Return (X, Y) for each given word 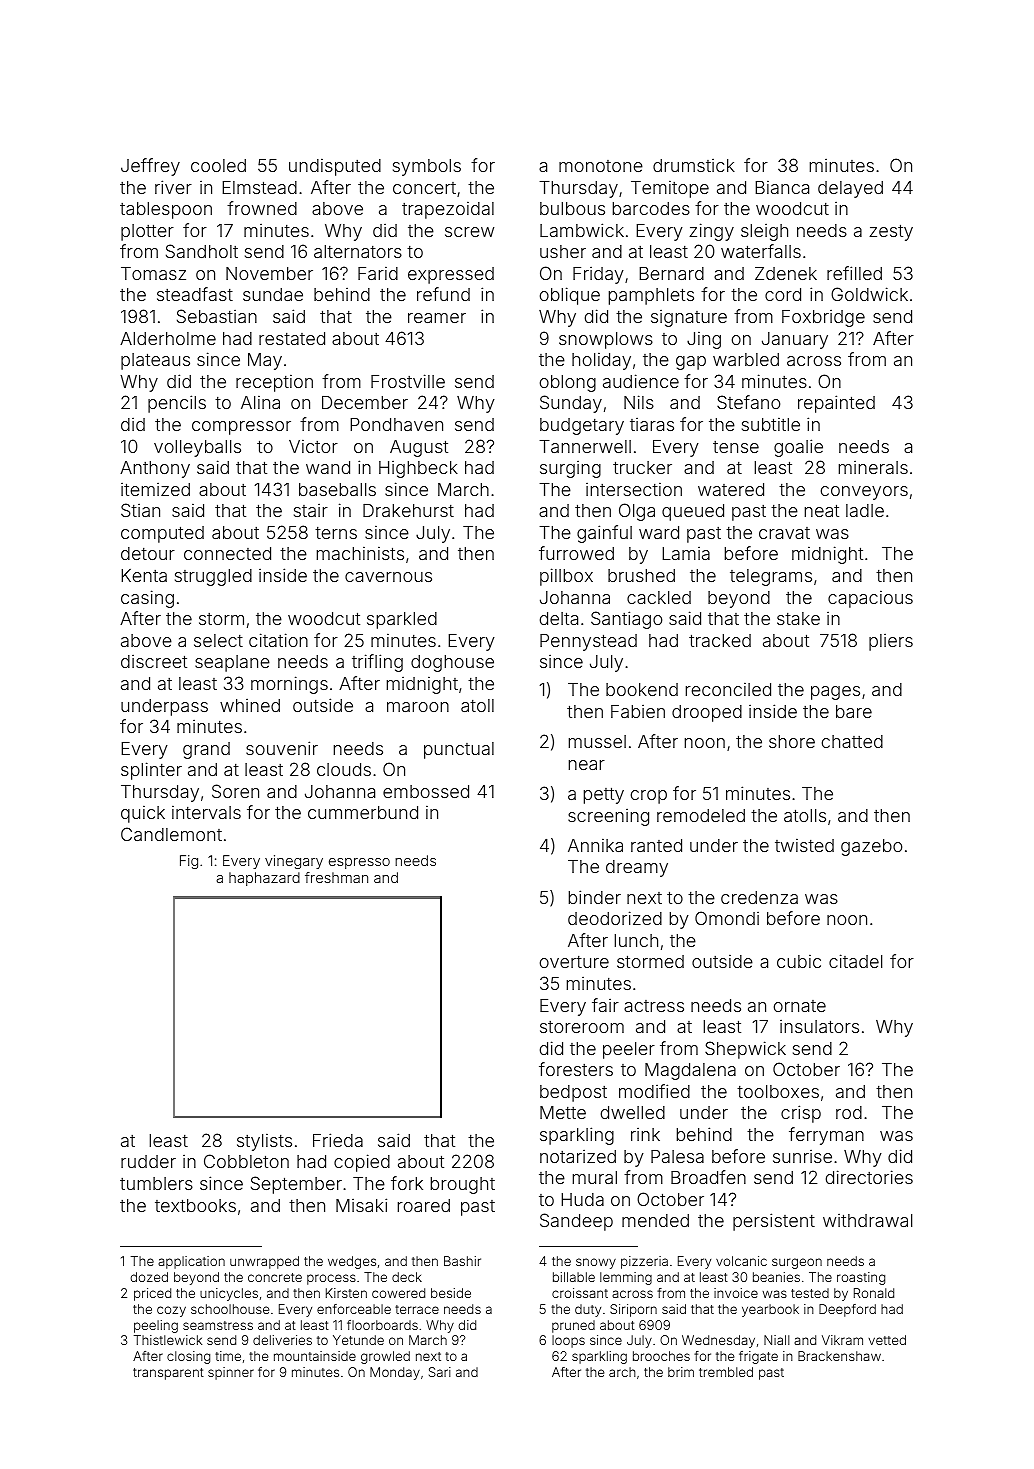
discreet (154, 661)
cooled (218, 165)
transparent (168, 1374)
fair (605, 1005)
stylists (264, 1142)
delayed (850, 189)
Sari (440, 1372)
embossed (426, 791)
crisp (801, 1114)
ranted (656, 845)
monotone (601, 166)
